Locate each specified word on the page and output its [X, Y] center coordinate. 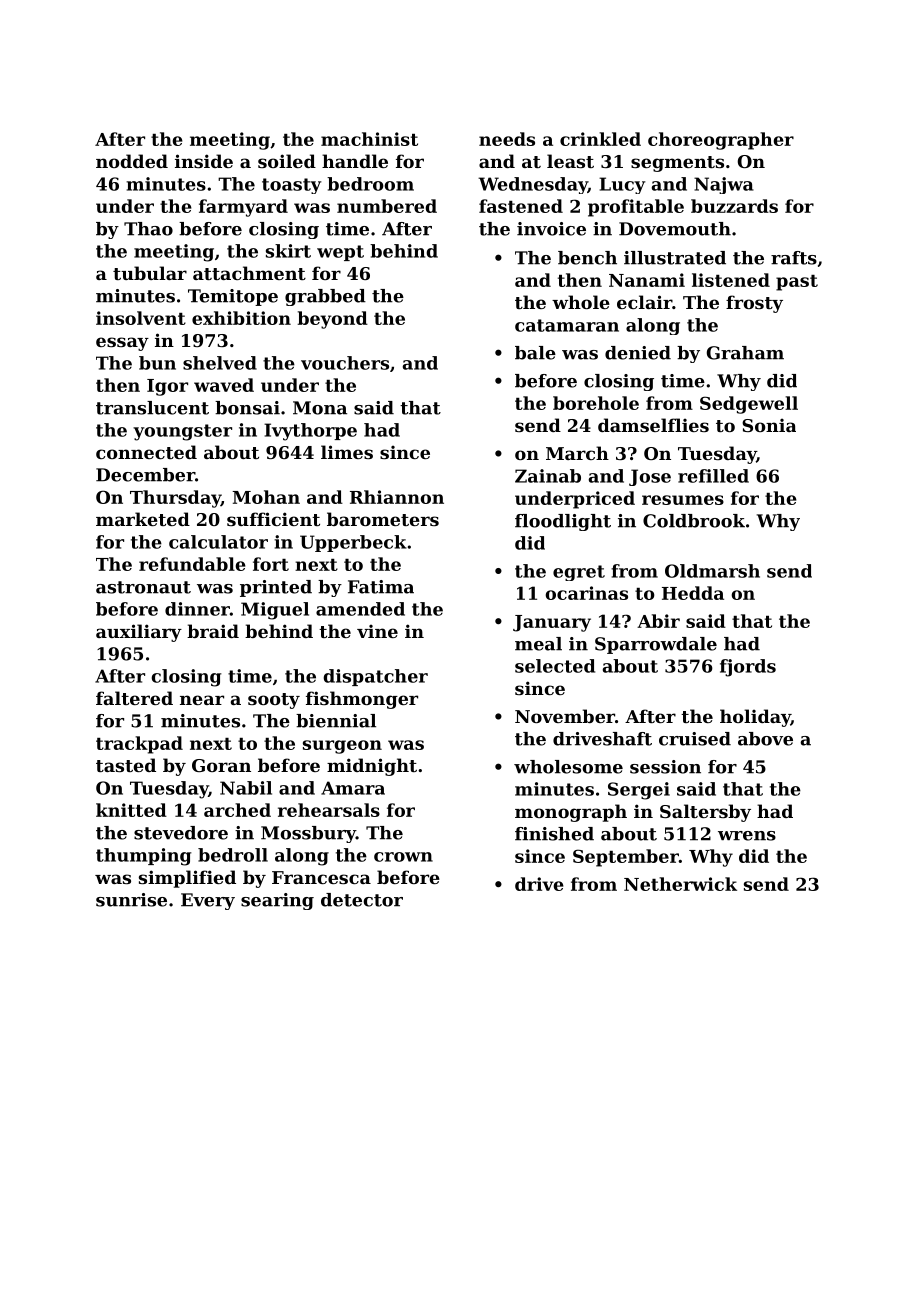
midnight [372, 767]
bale [535, 353]
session [665, 767]
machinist [369, 139]
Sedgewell [749, 405]
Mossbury [308, 834]
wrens [747, 836]
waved [224, 385]
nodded [132, 161]
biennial [336, 721]
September [626, 858]
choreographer [721, 141]
